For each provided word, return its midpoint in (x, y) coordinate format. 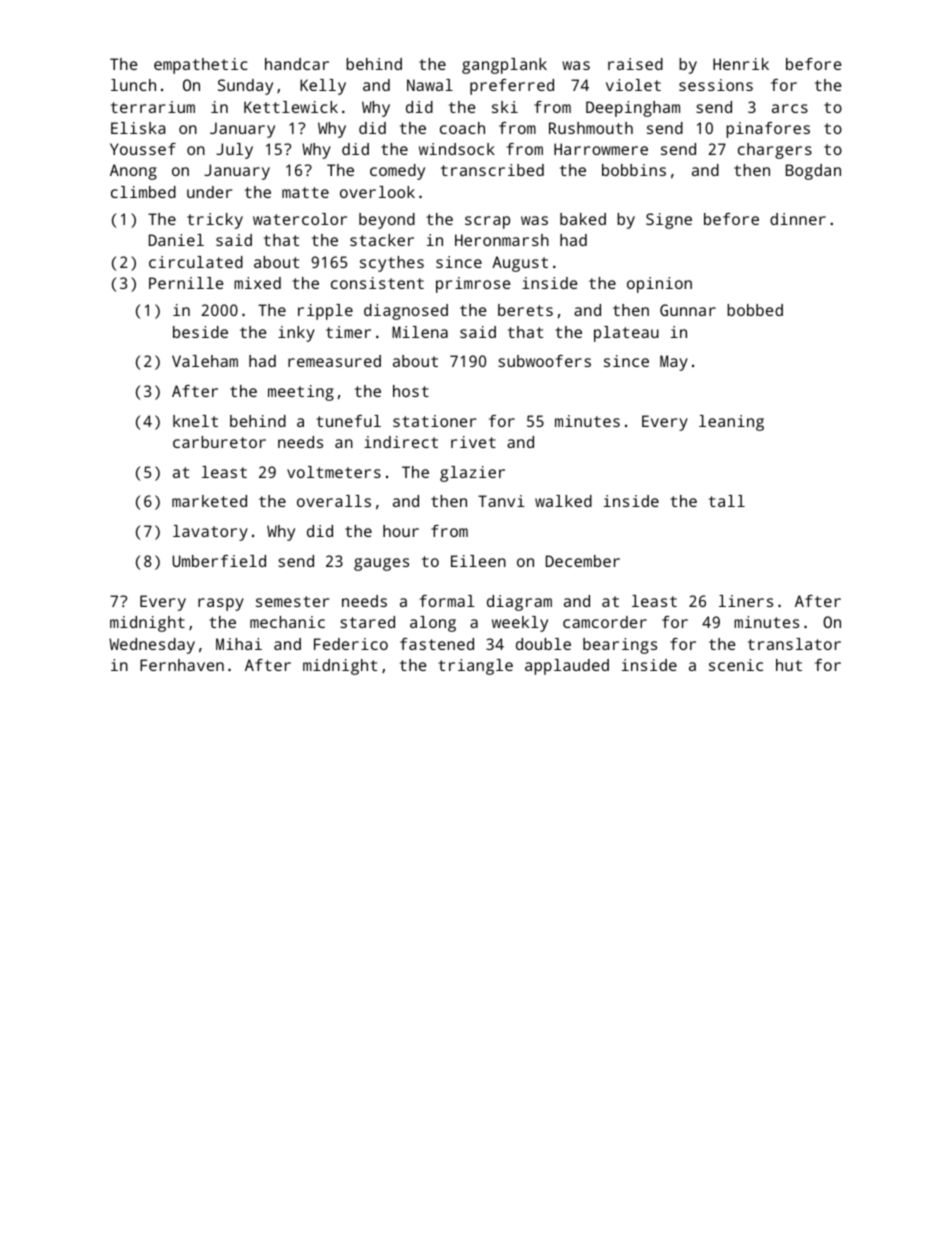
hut (789, 665)
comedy (397, 172)
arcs (790, 108)
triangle (475, 667)
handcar (297, 64)
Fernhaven (182, 665)
